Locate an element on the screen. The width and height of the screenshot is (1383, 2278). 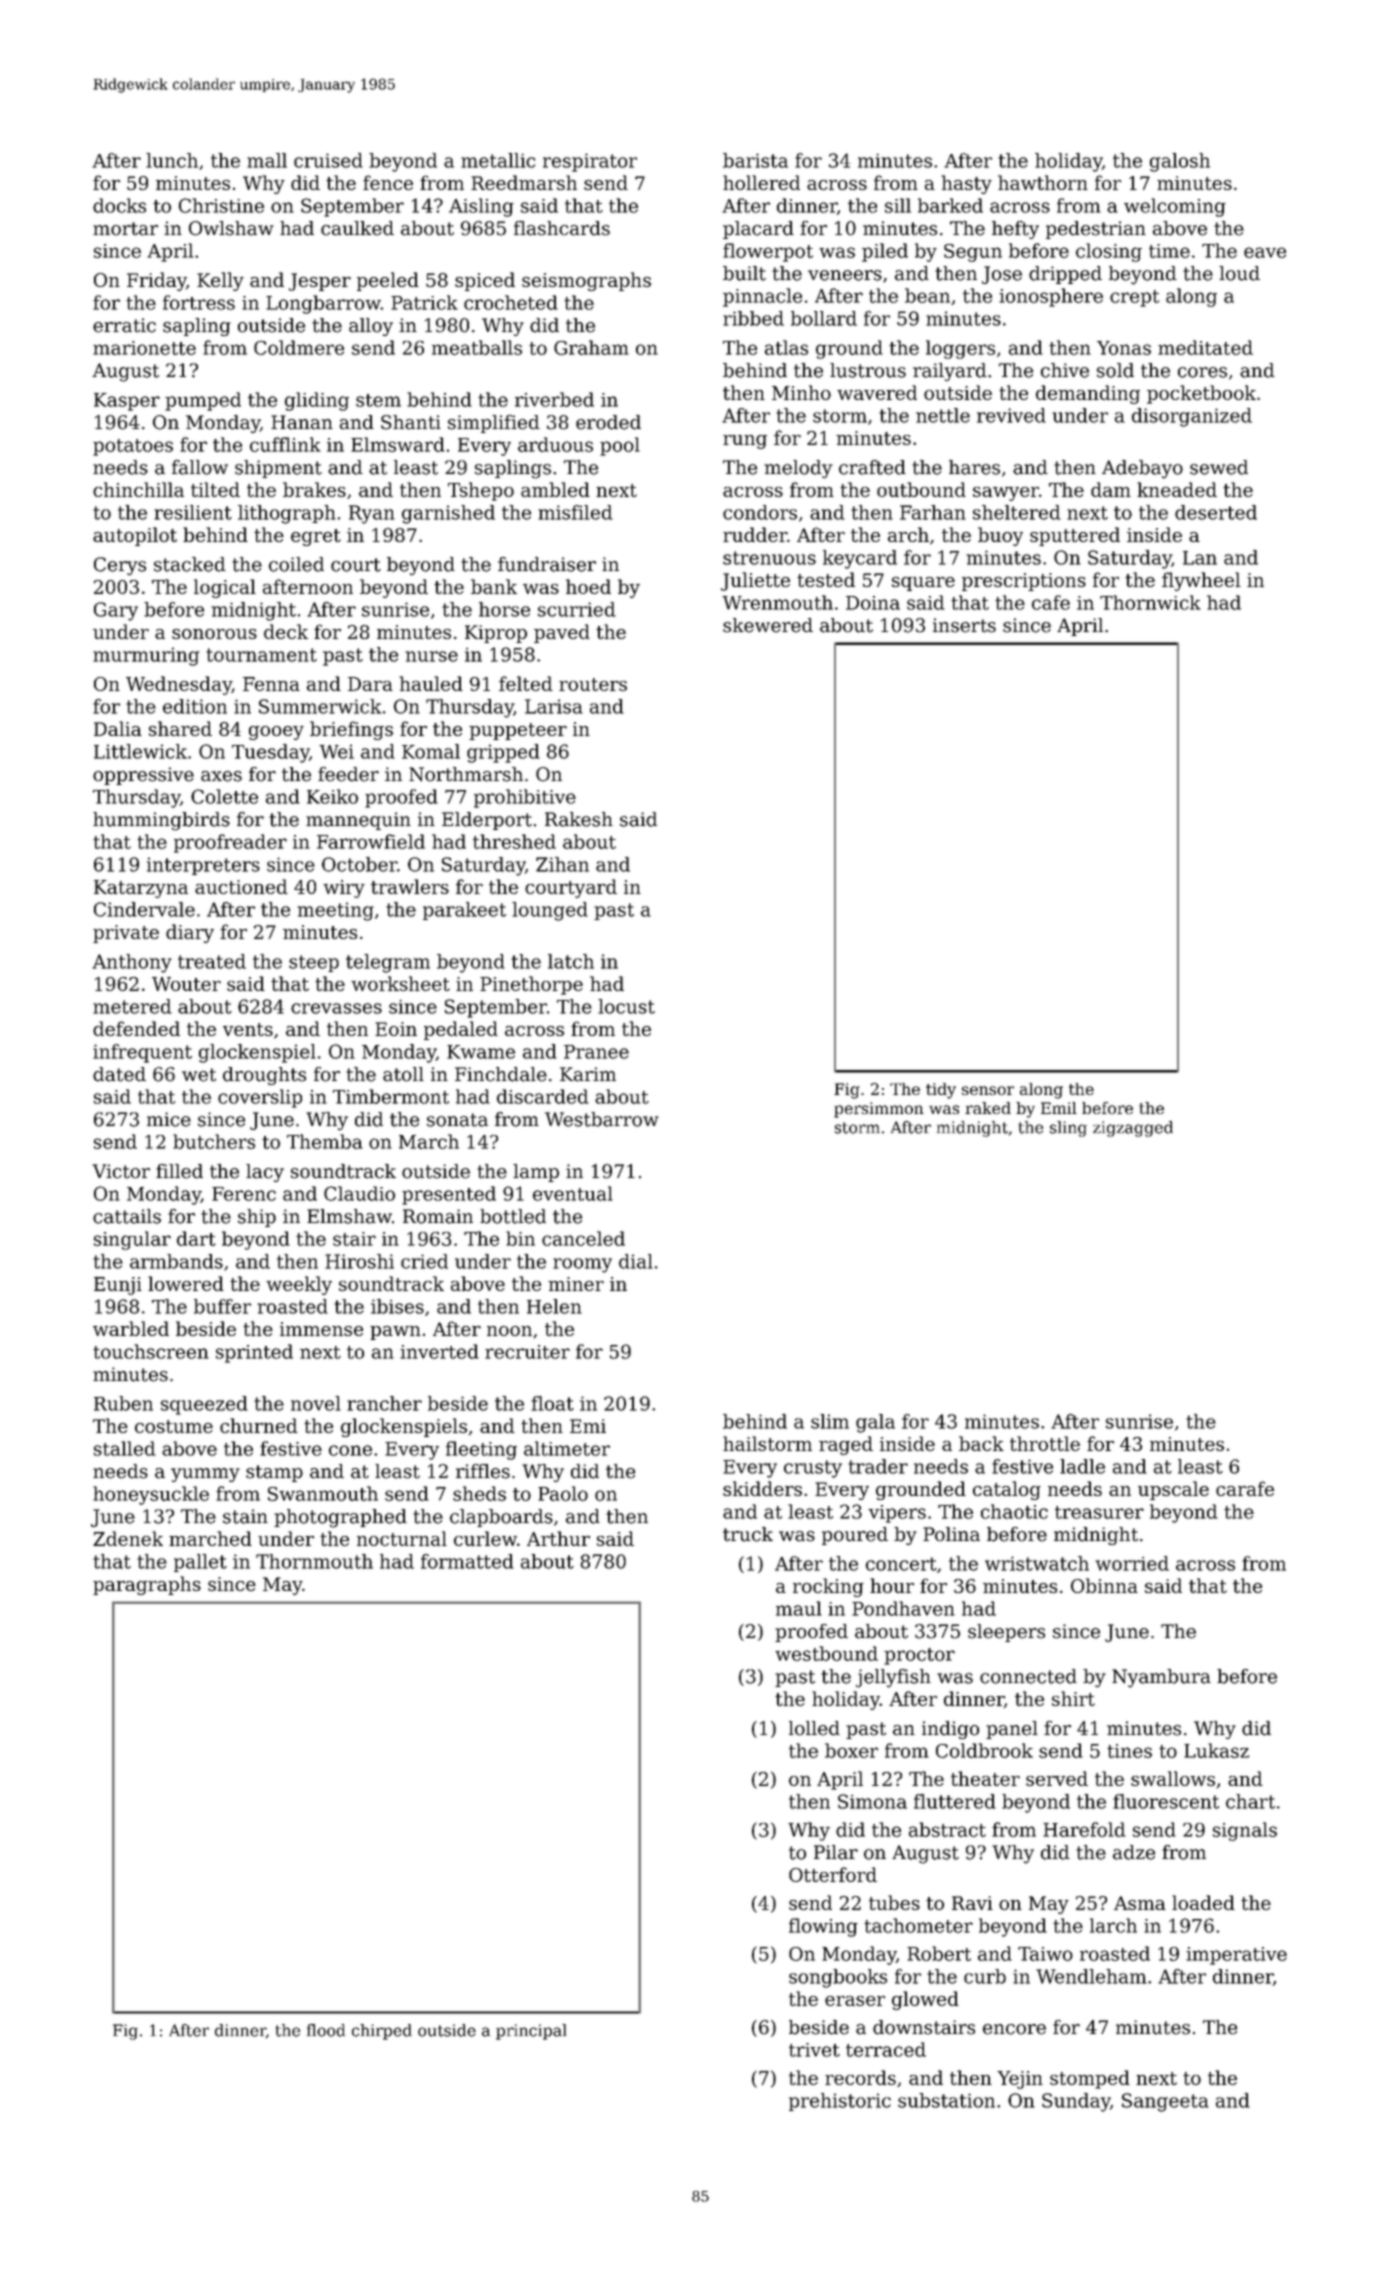
prehistoric is located at coordinates (840, 2102).
